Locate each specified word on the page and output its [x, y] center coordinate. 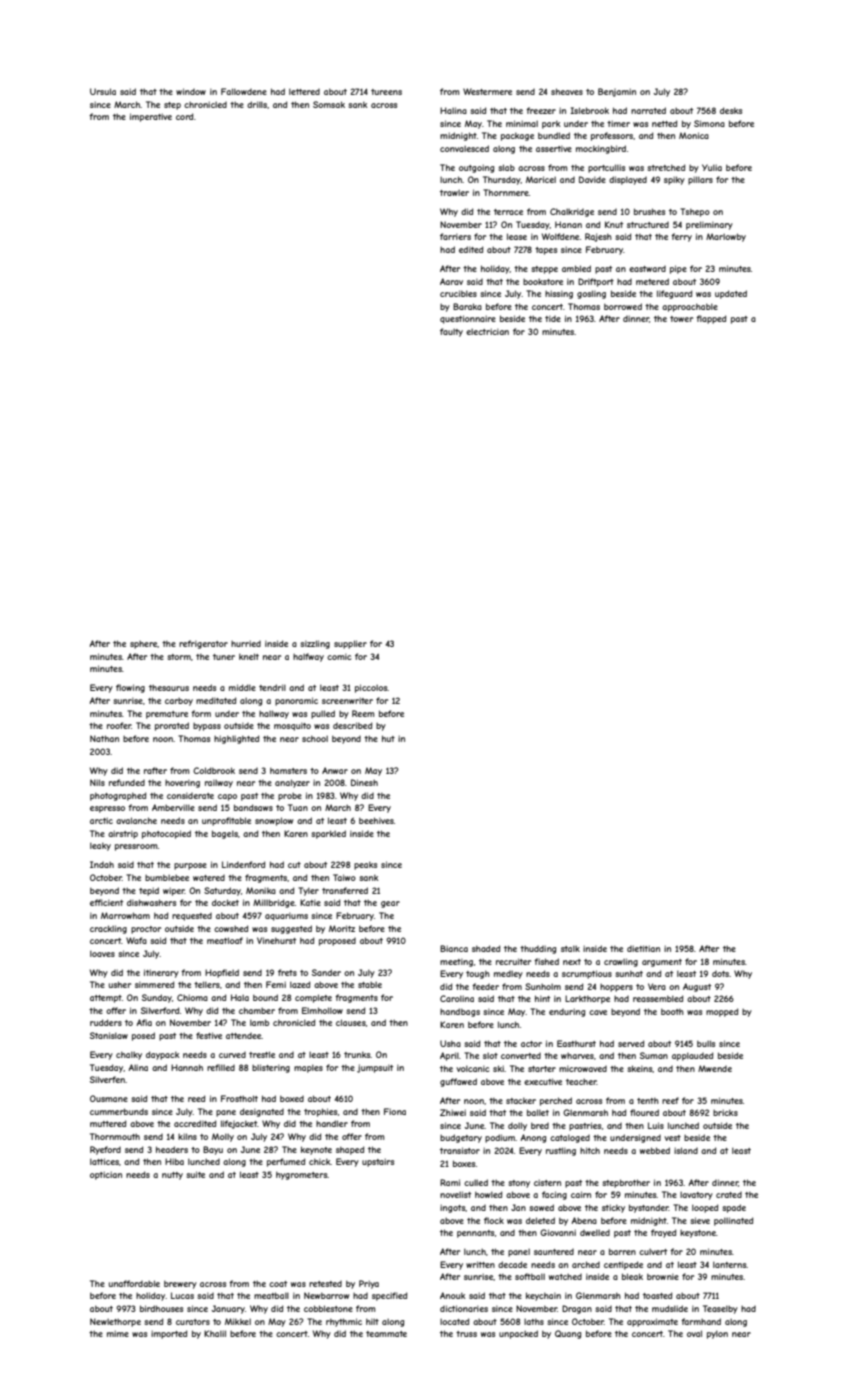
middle [242, 687]
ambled [576, 268]
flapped [711, 319]
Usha [450, 1043]
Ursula [103, 91]
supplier [350, 644]
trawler [454, 193]
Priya [369, 1284]
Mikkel [238, 1321]
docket [225, 902]
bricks [725, 1112]
